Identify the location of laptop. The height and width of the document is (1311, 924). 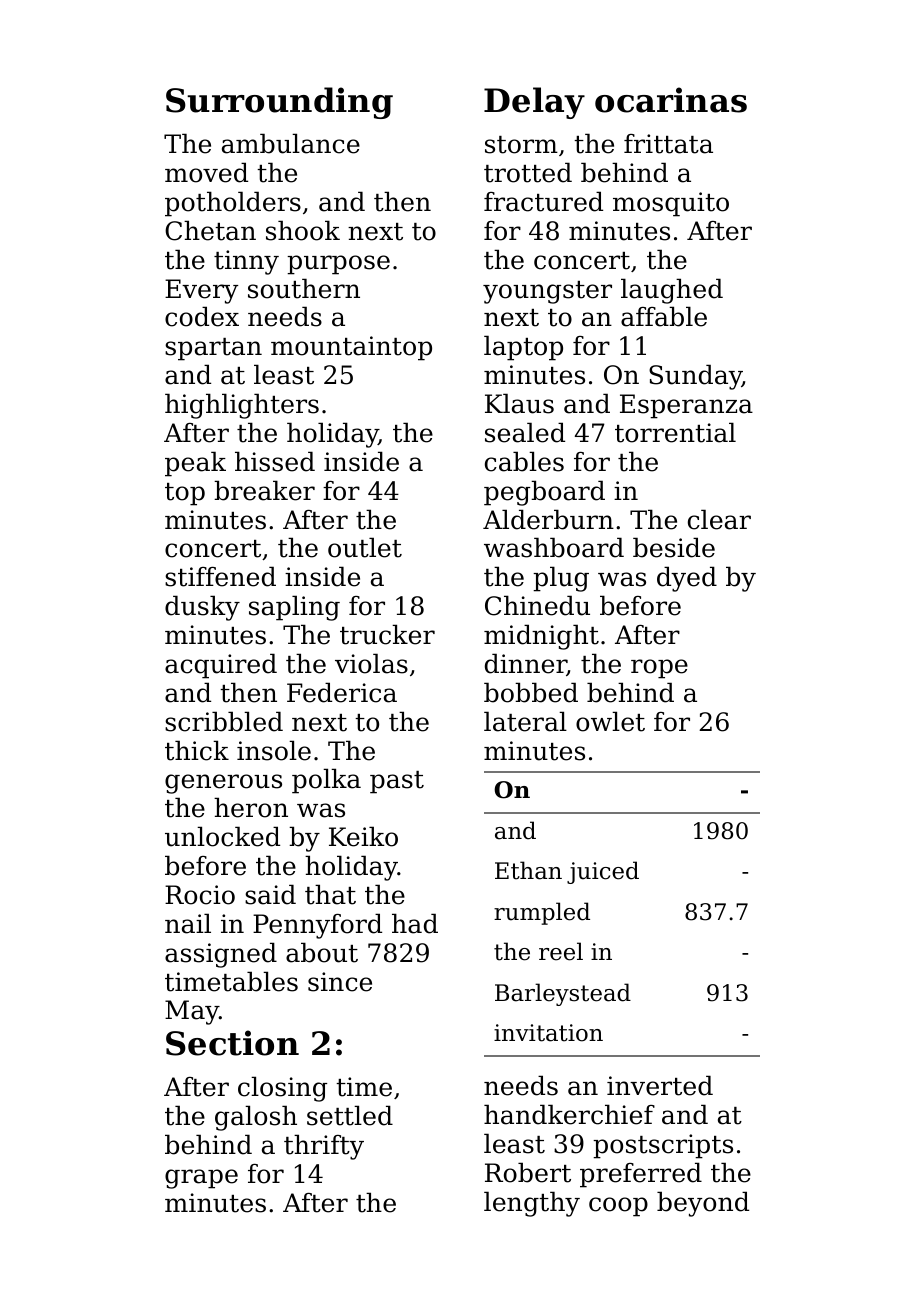
(523, 348).
